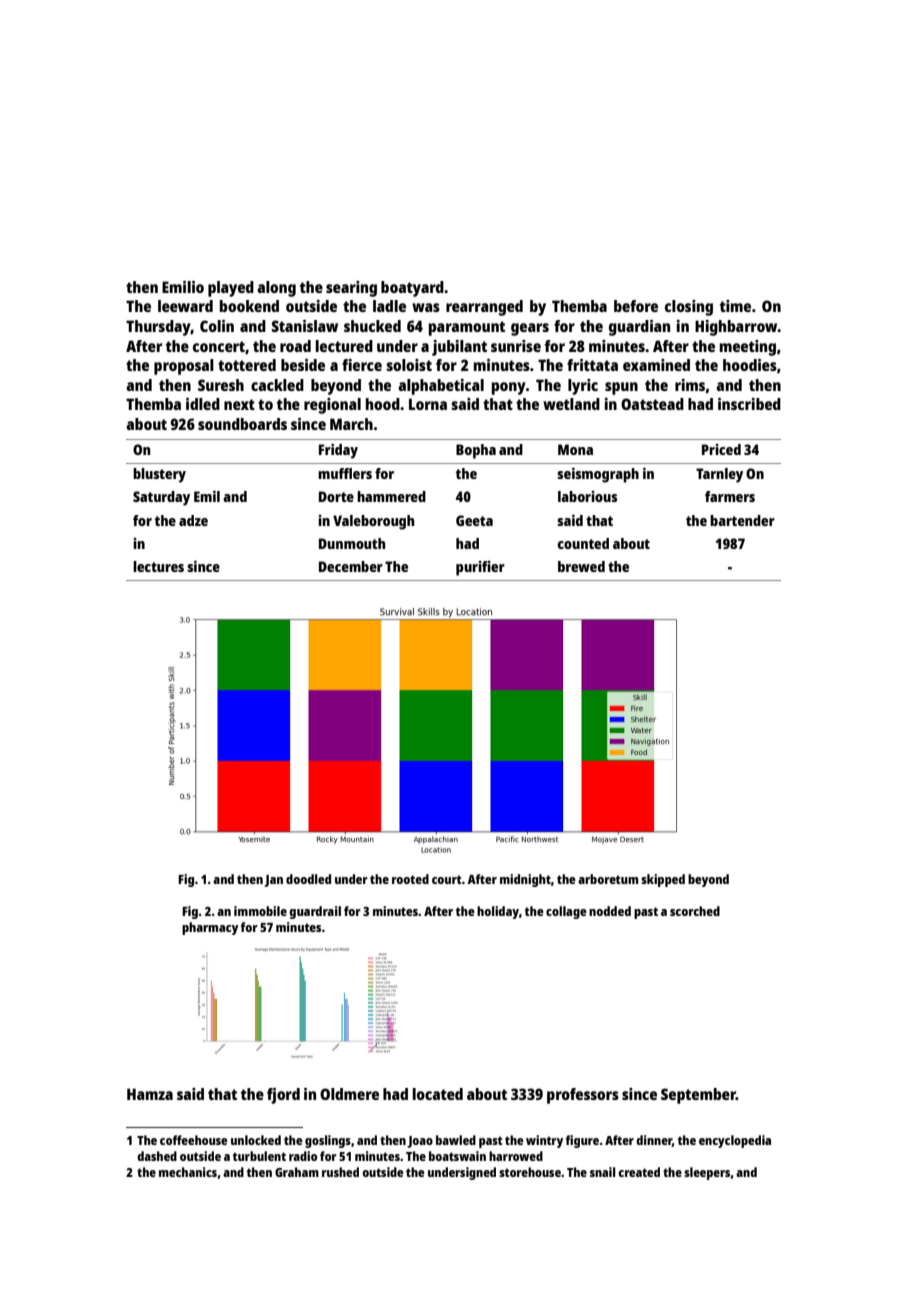 This image has height=1316, width=908. Describe the element at coordinates (480, 568) in the image. I see `purifier` at that location.
